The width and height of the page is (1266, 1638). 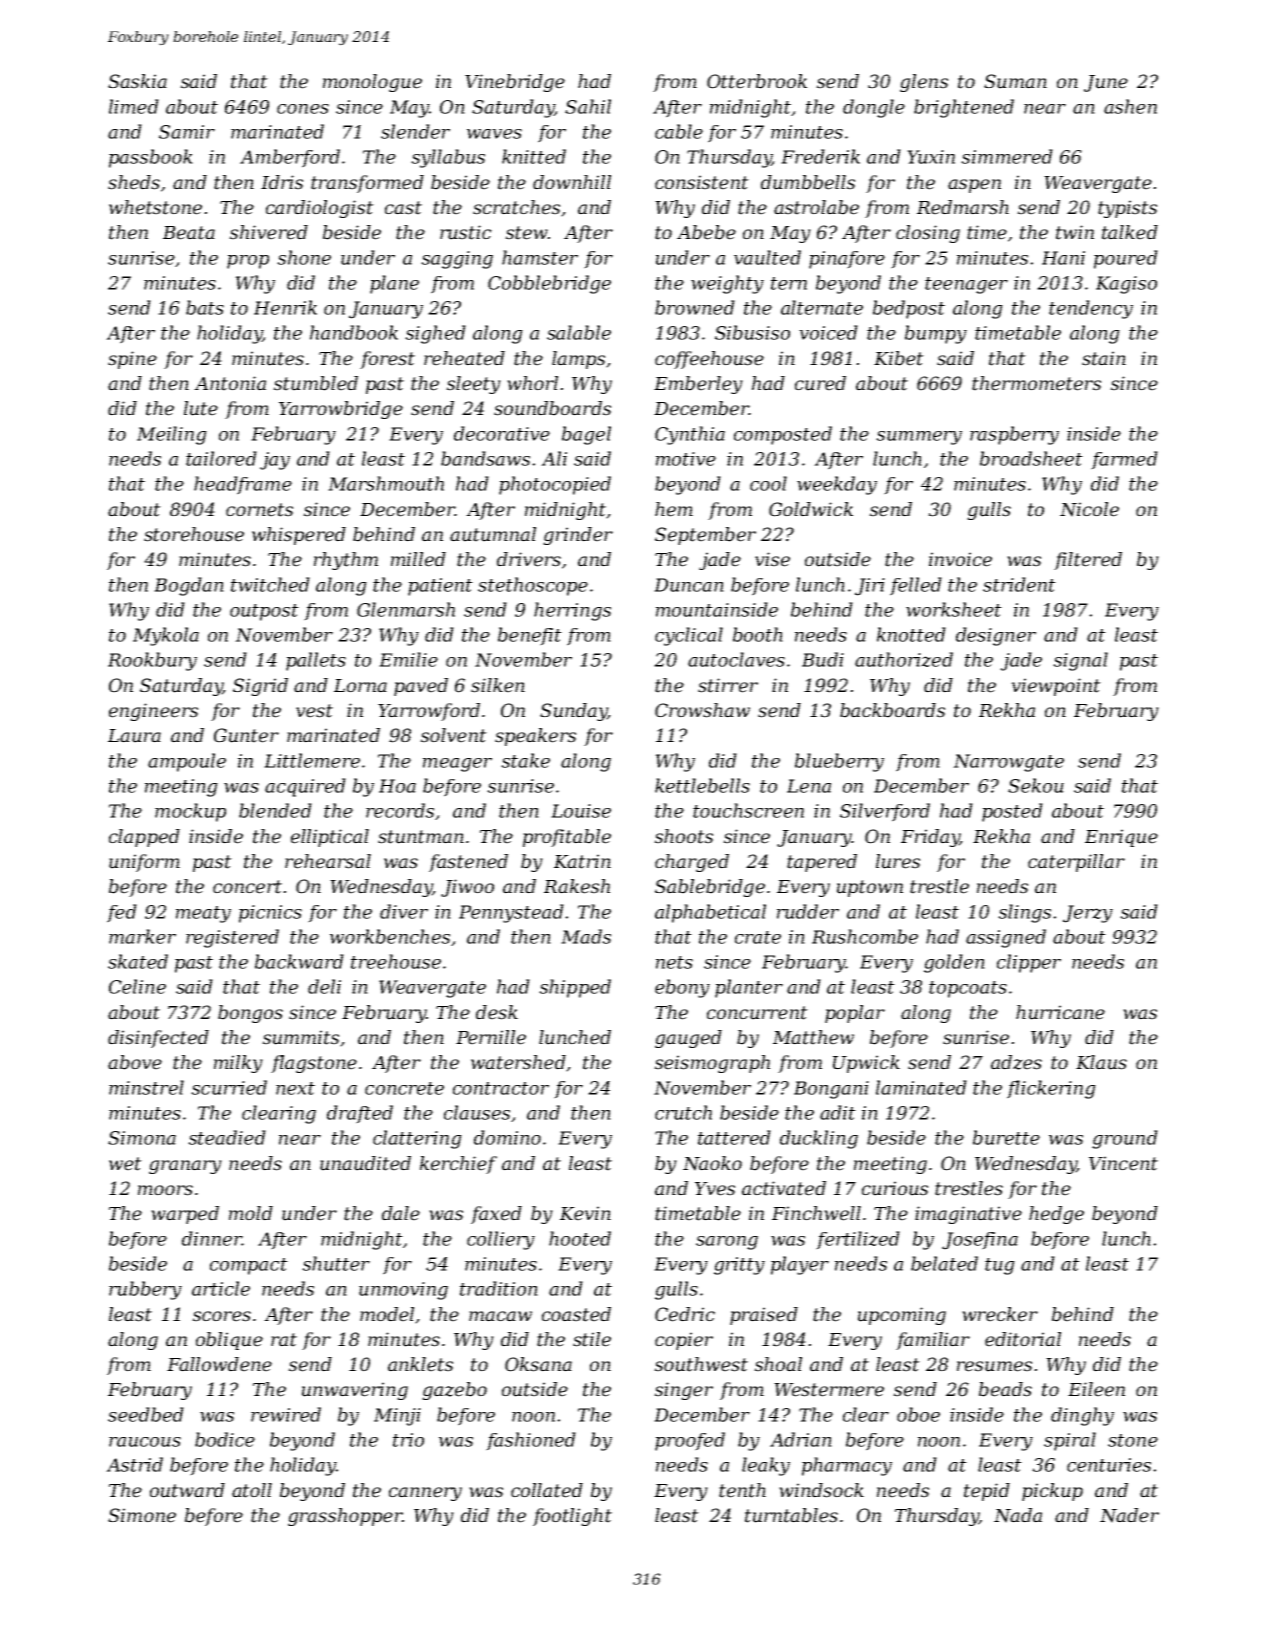 What do you see at coordinates (572, 1517) in the page?
I see `footlight` at bounding box center [572, 1517].
